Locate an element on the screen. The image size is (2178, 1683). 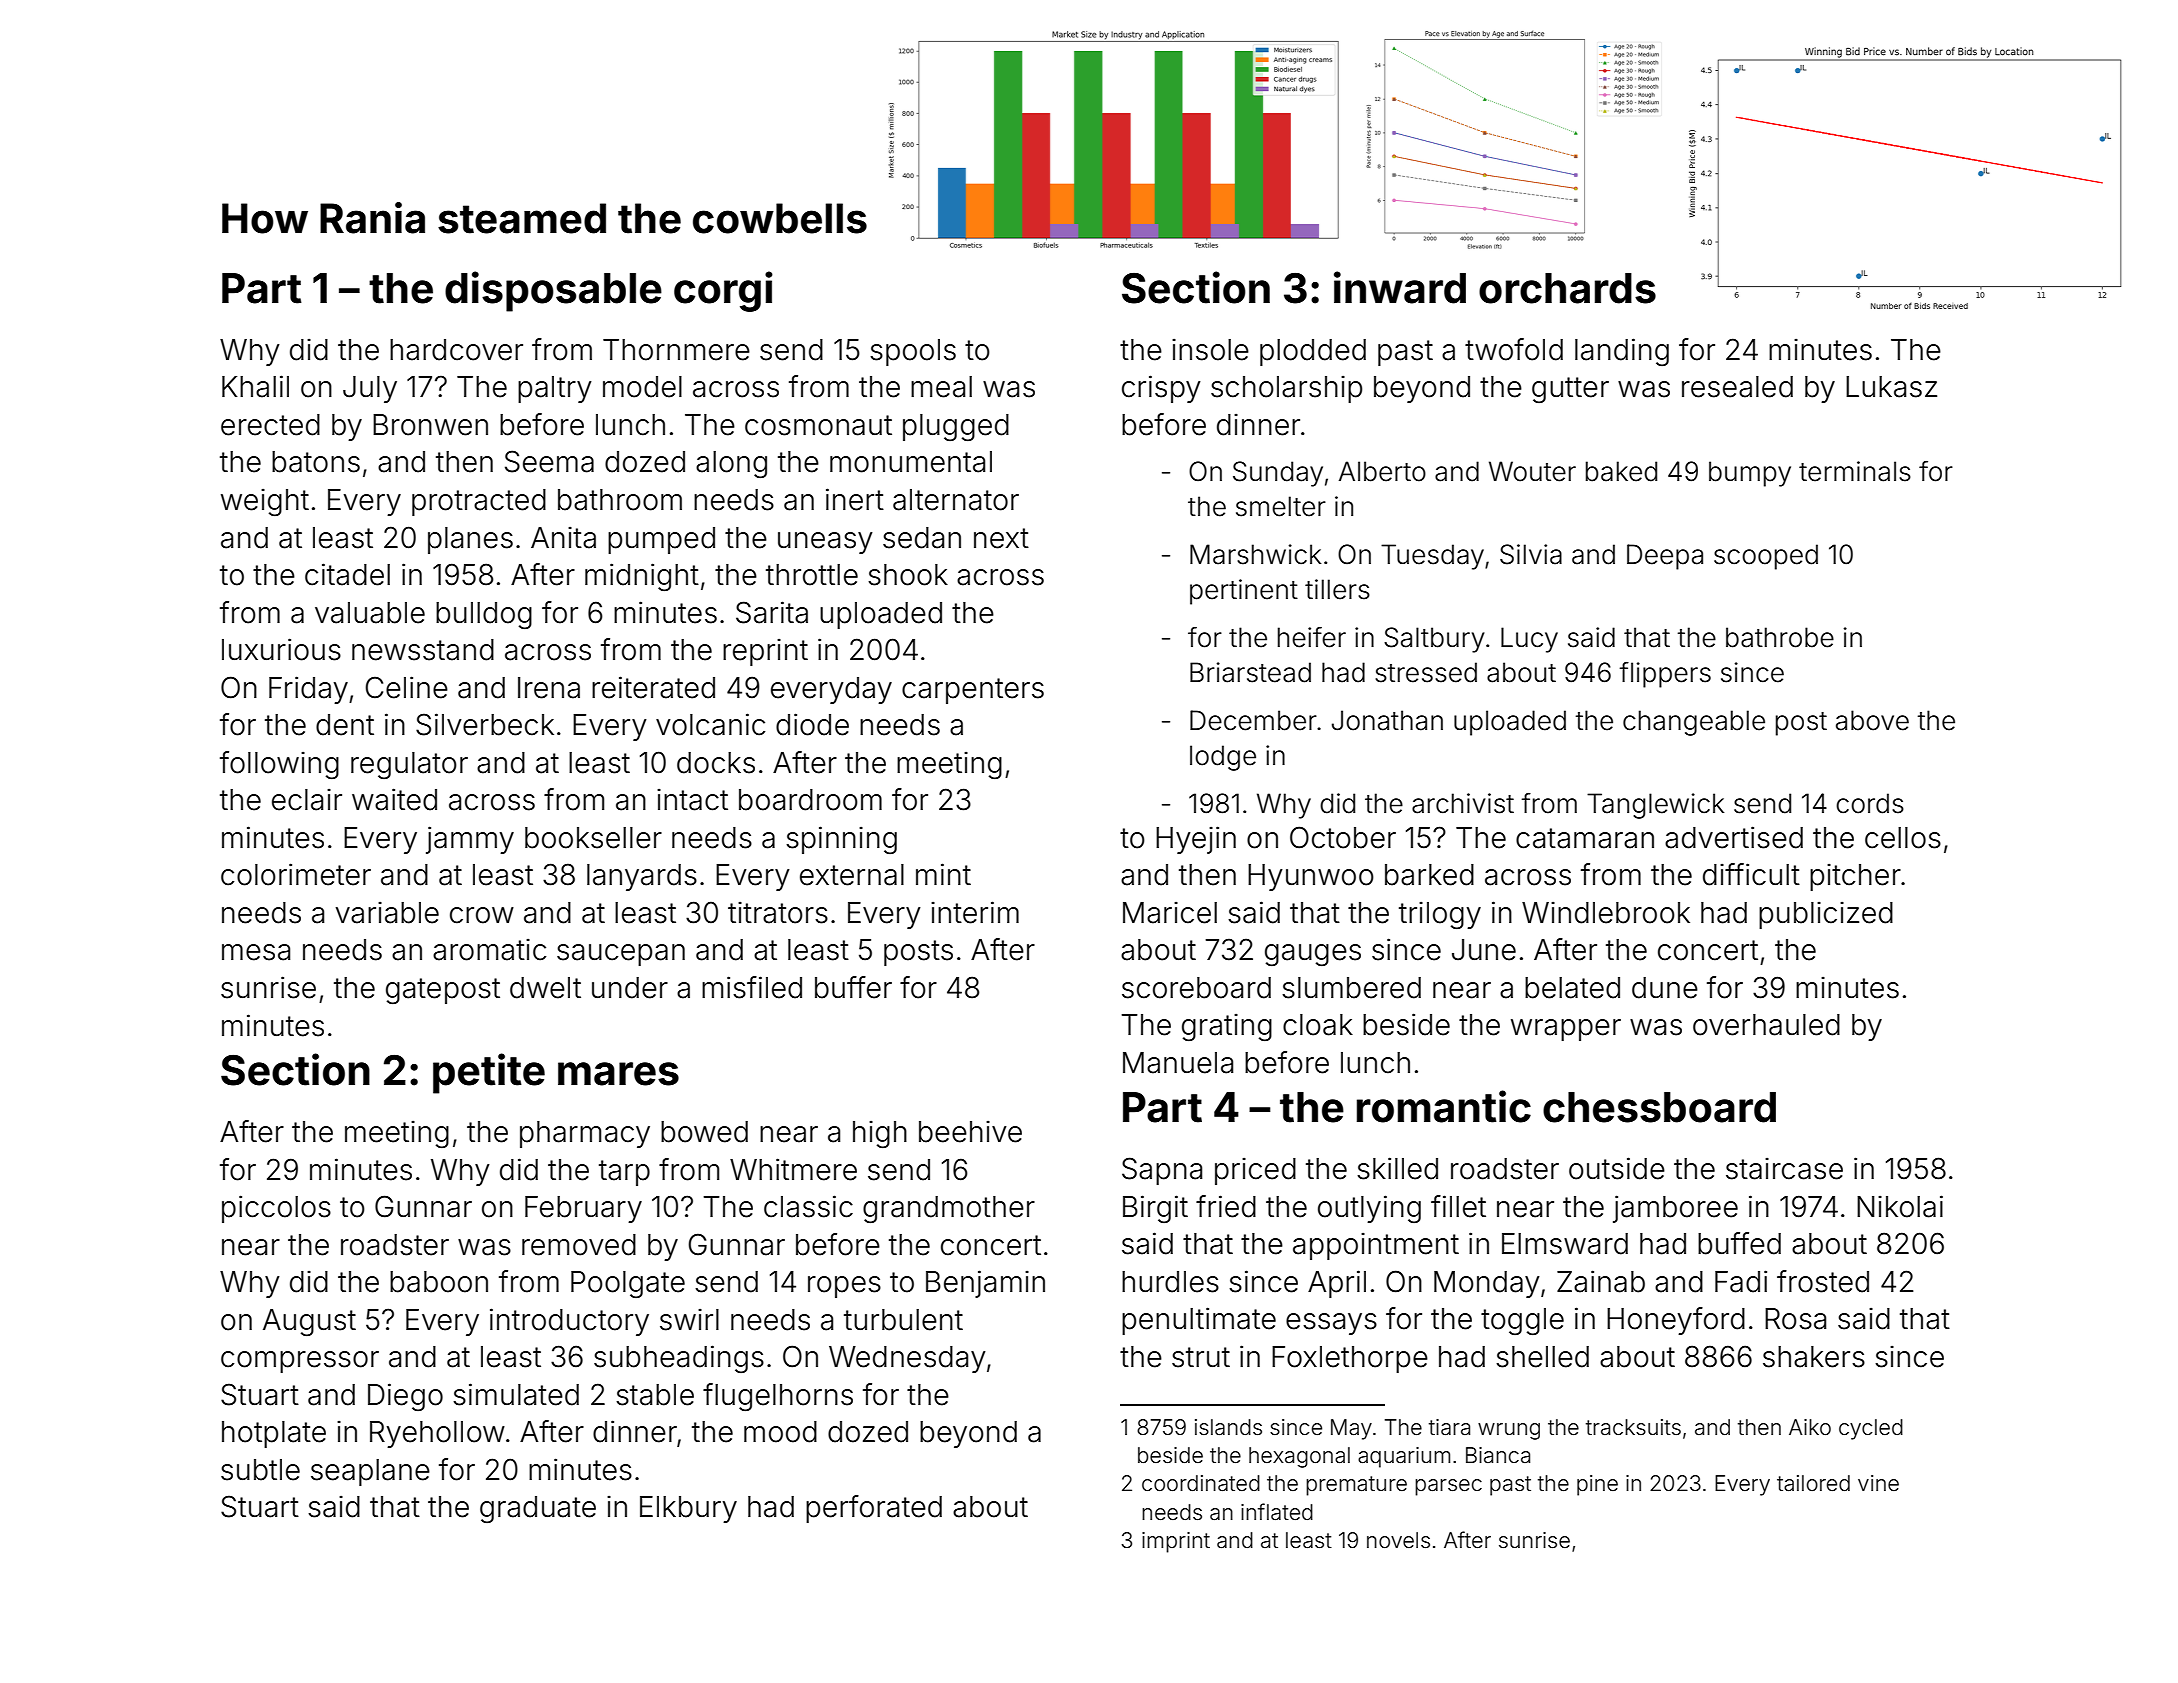
Deepa is located at coordinates (1665, 557).
